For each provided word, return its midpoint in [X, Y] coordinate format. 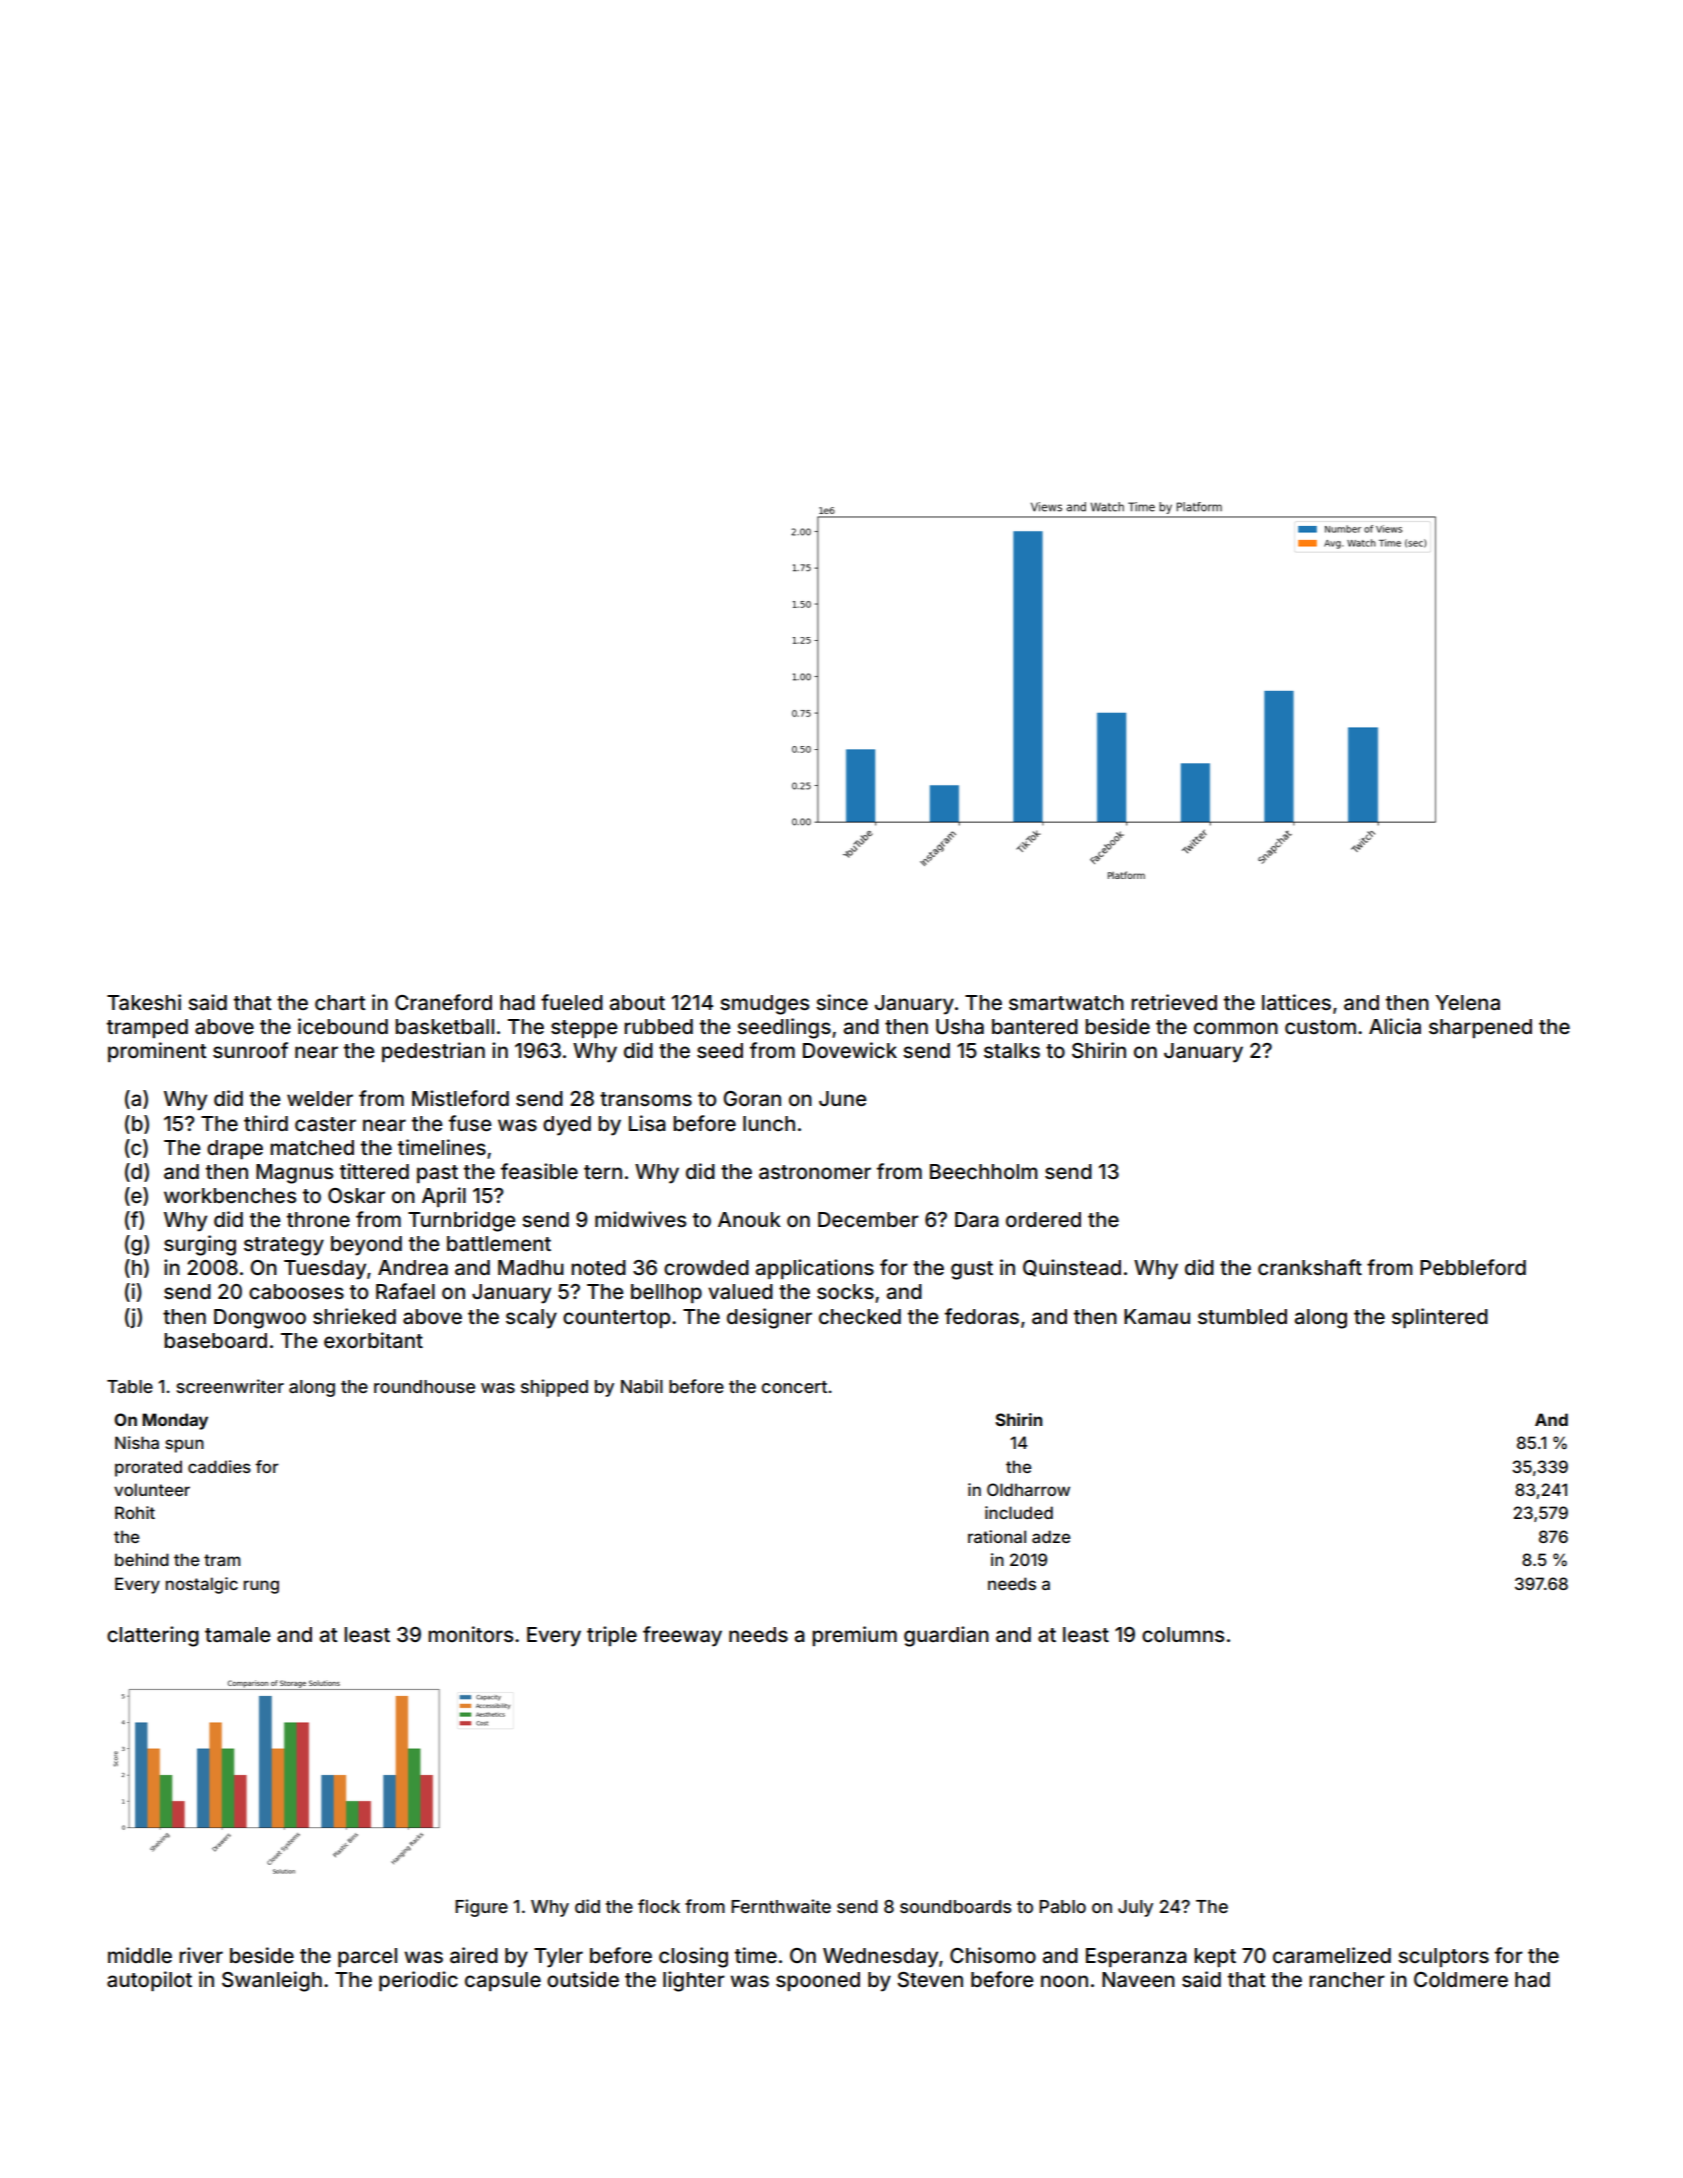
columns [1183, 1634]
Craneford [443, 1002]
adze [1051, 1536]
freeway [682, 1636]
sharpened [1480, 1028]
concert [794, 1387]
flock [659, 1906]
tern [603, 1172]
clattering [153, 1636]
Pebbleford [1473, 1267]
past [437, 1174]
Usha [960, 1026]
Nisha [137, 1442]
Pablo [1062, 1906]
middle [140, 1955]
